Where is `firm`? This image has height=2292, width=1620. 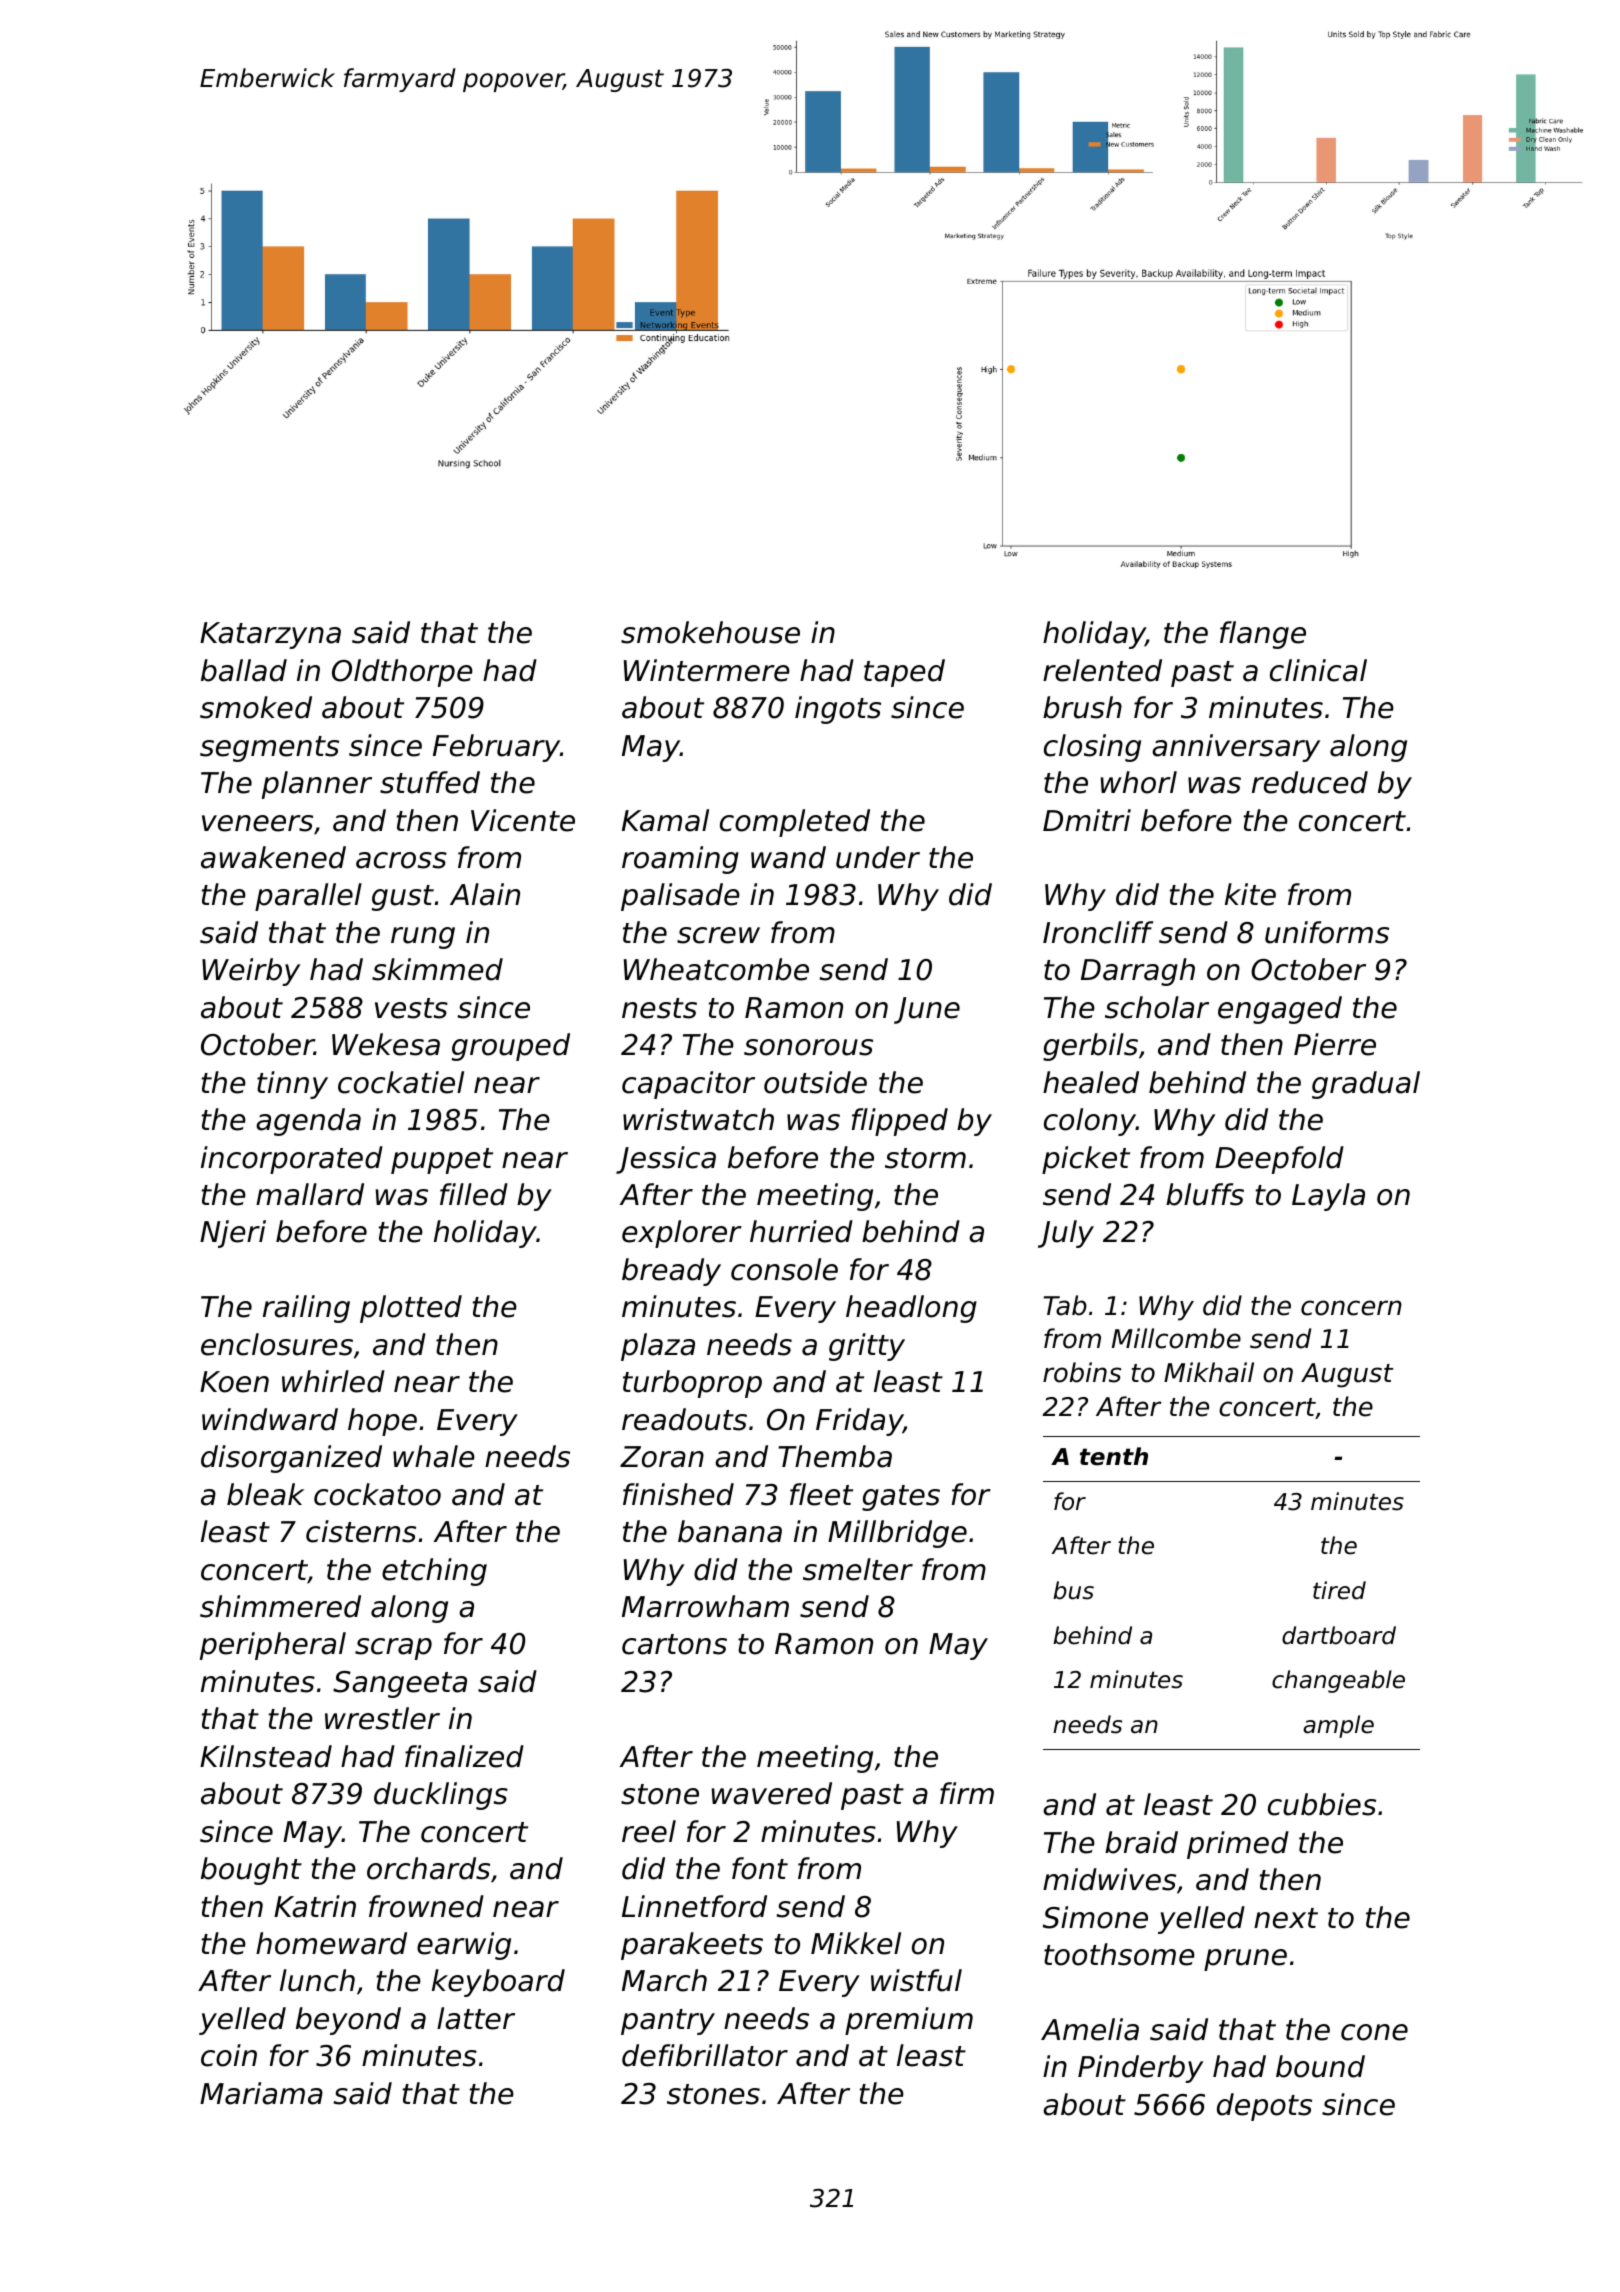 firm is located at coordinates (967, 1793).
